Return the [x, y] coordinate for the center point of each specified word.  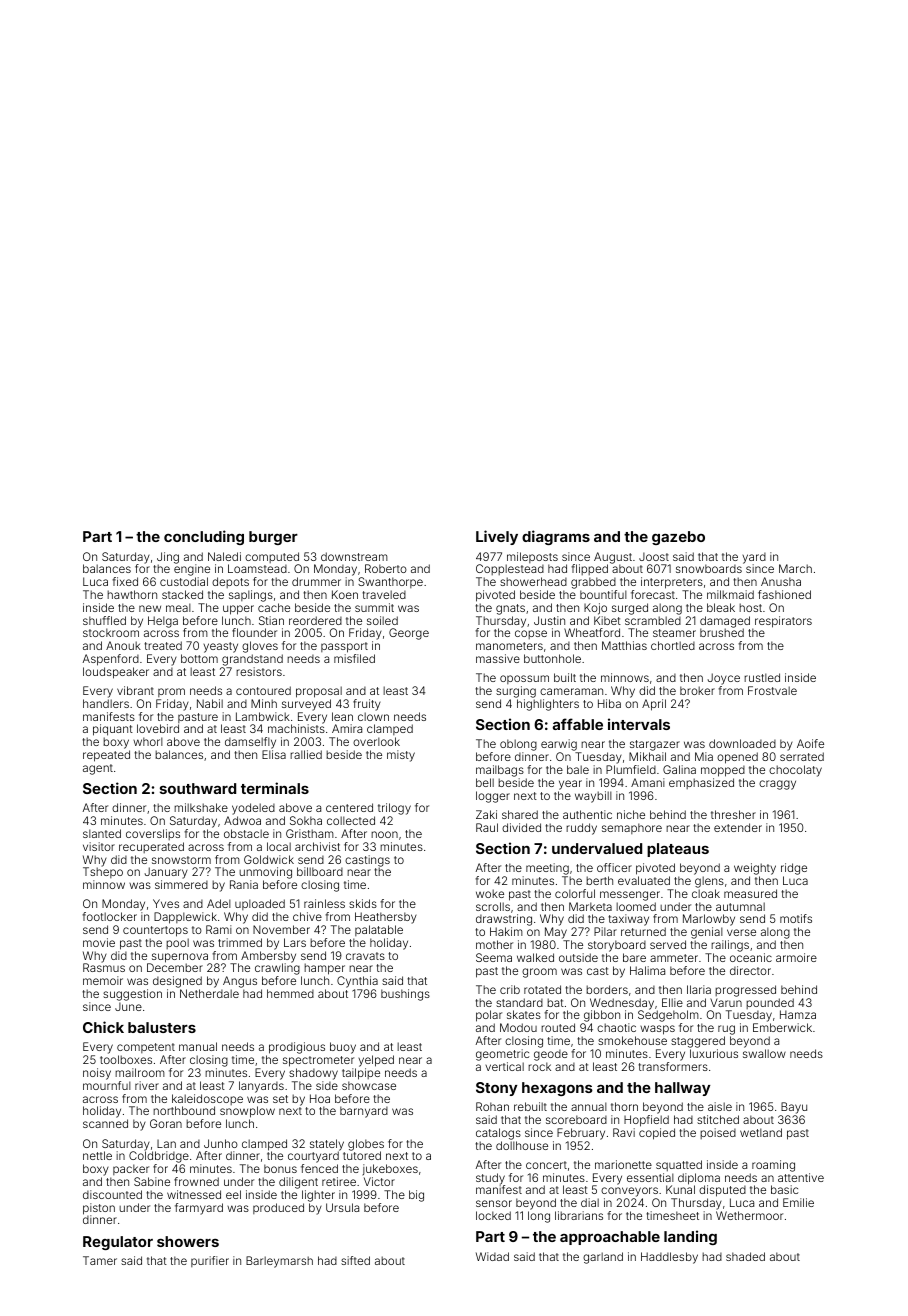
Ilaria [699, 989]
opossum [524, 679]
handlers [106, 703]
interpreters [672, 583]
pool [177, 943]
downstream [354, 556]
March [795, 568]
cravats [365, 956]
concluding [204, 537]
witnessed [194, 1194]
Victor [379, 1181]
